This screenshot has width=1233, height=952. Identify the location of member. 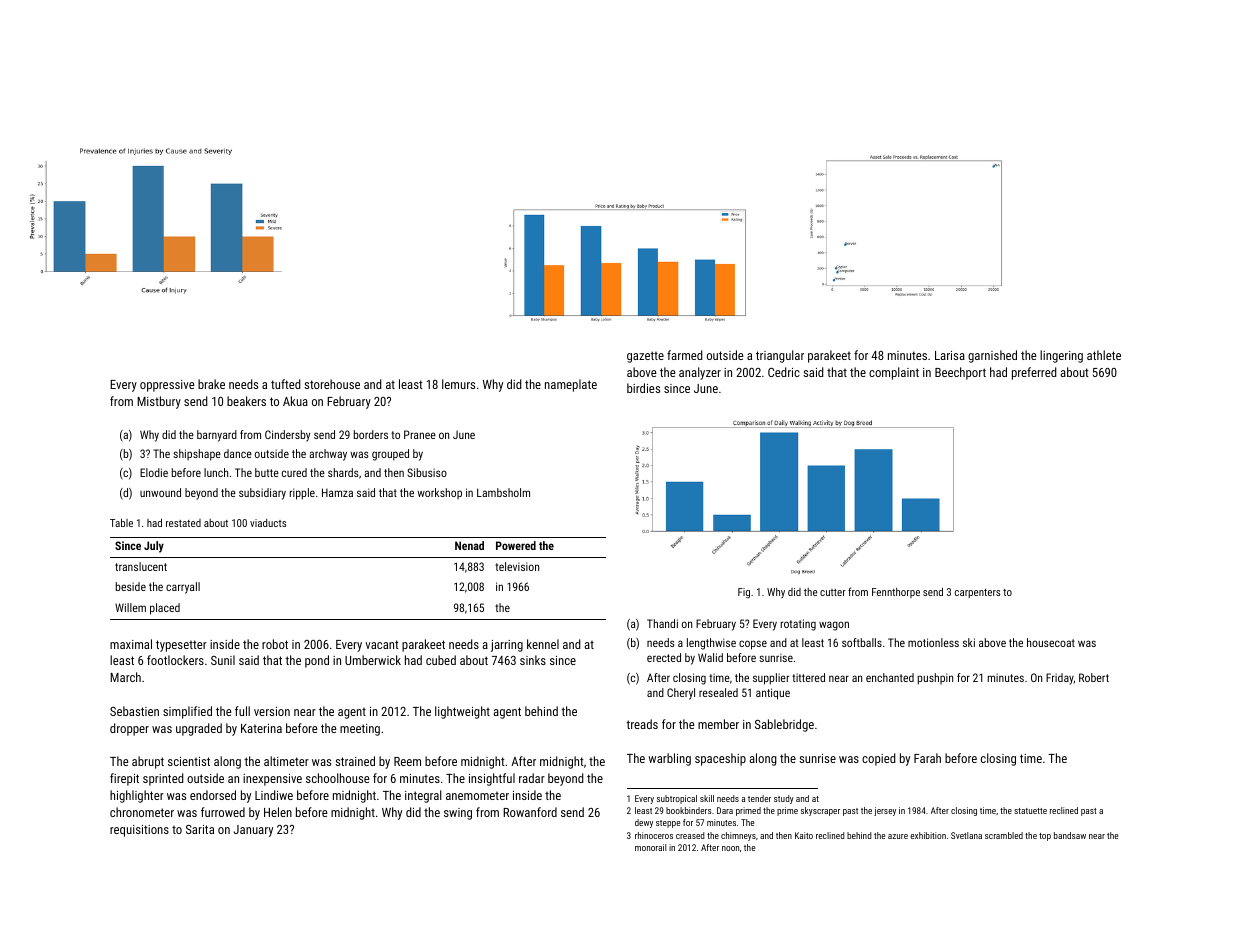
(718, 724).
